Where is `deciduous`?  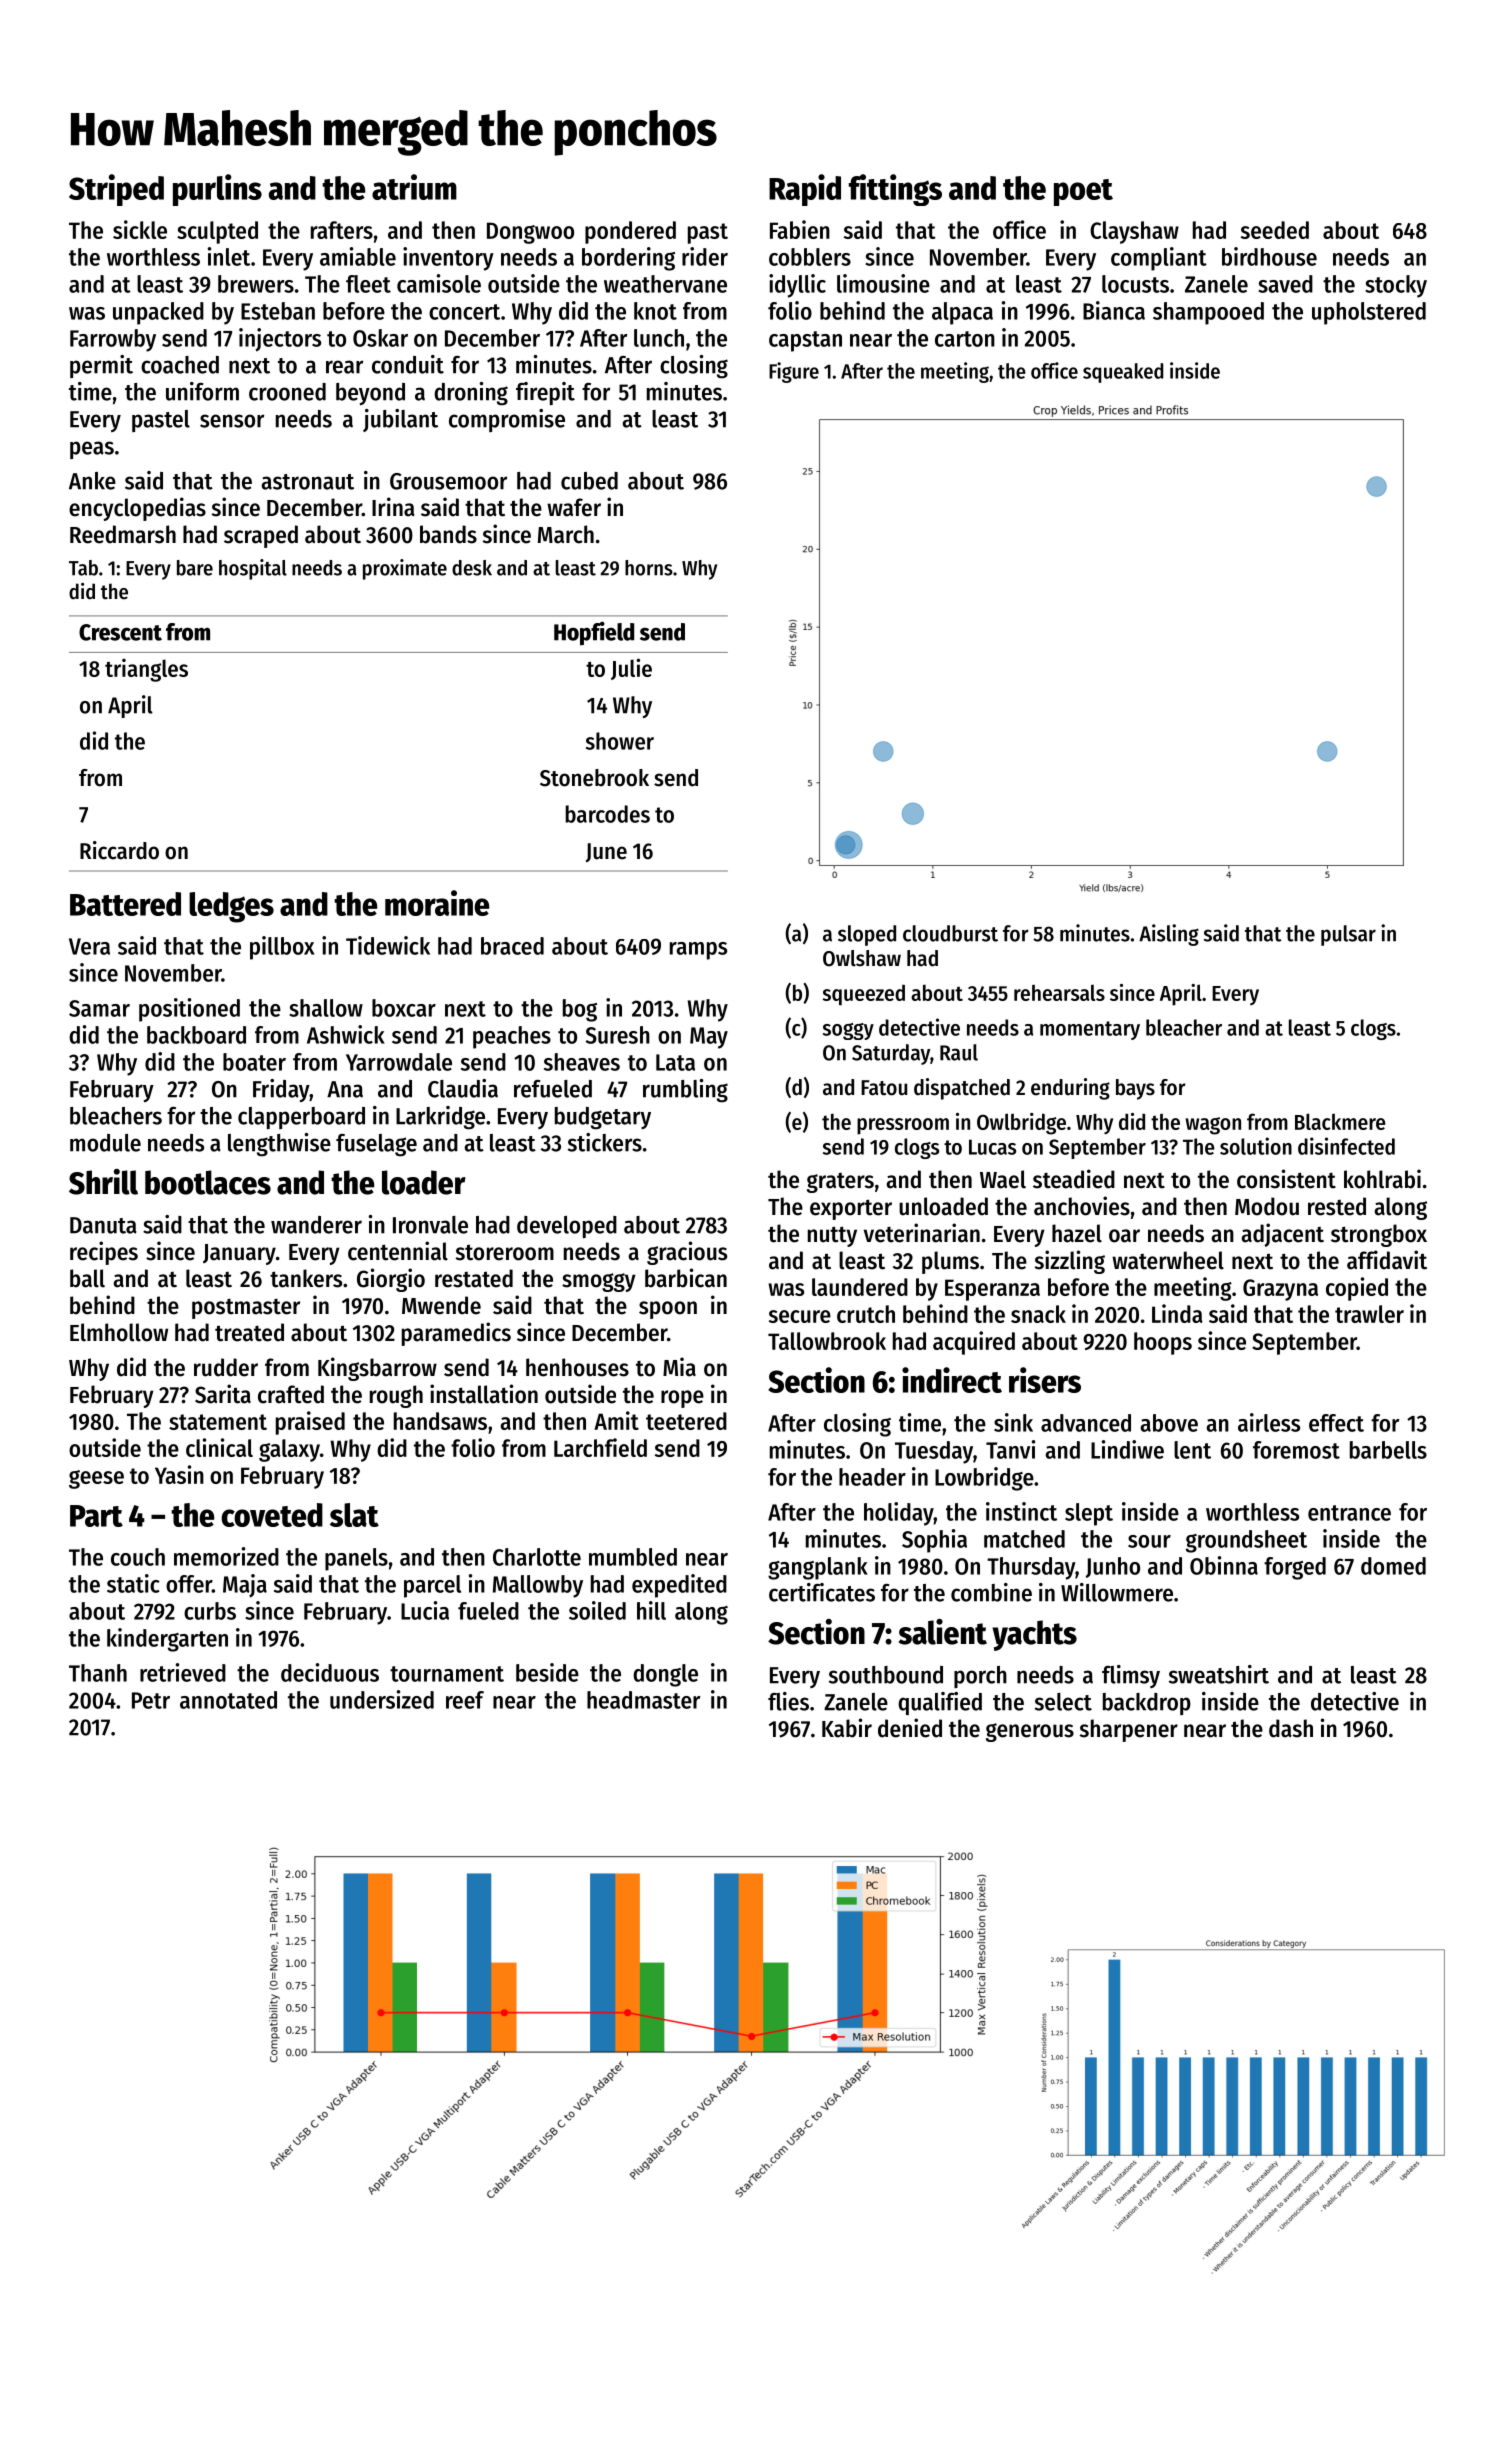
deciduous is located at coordinates (330, 1672).
